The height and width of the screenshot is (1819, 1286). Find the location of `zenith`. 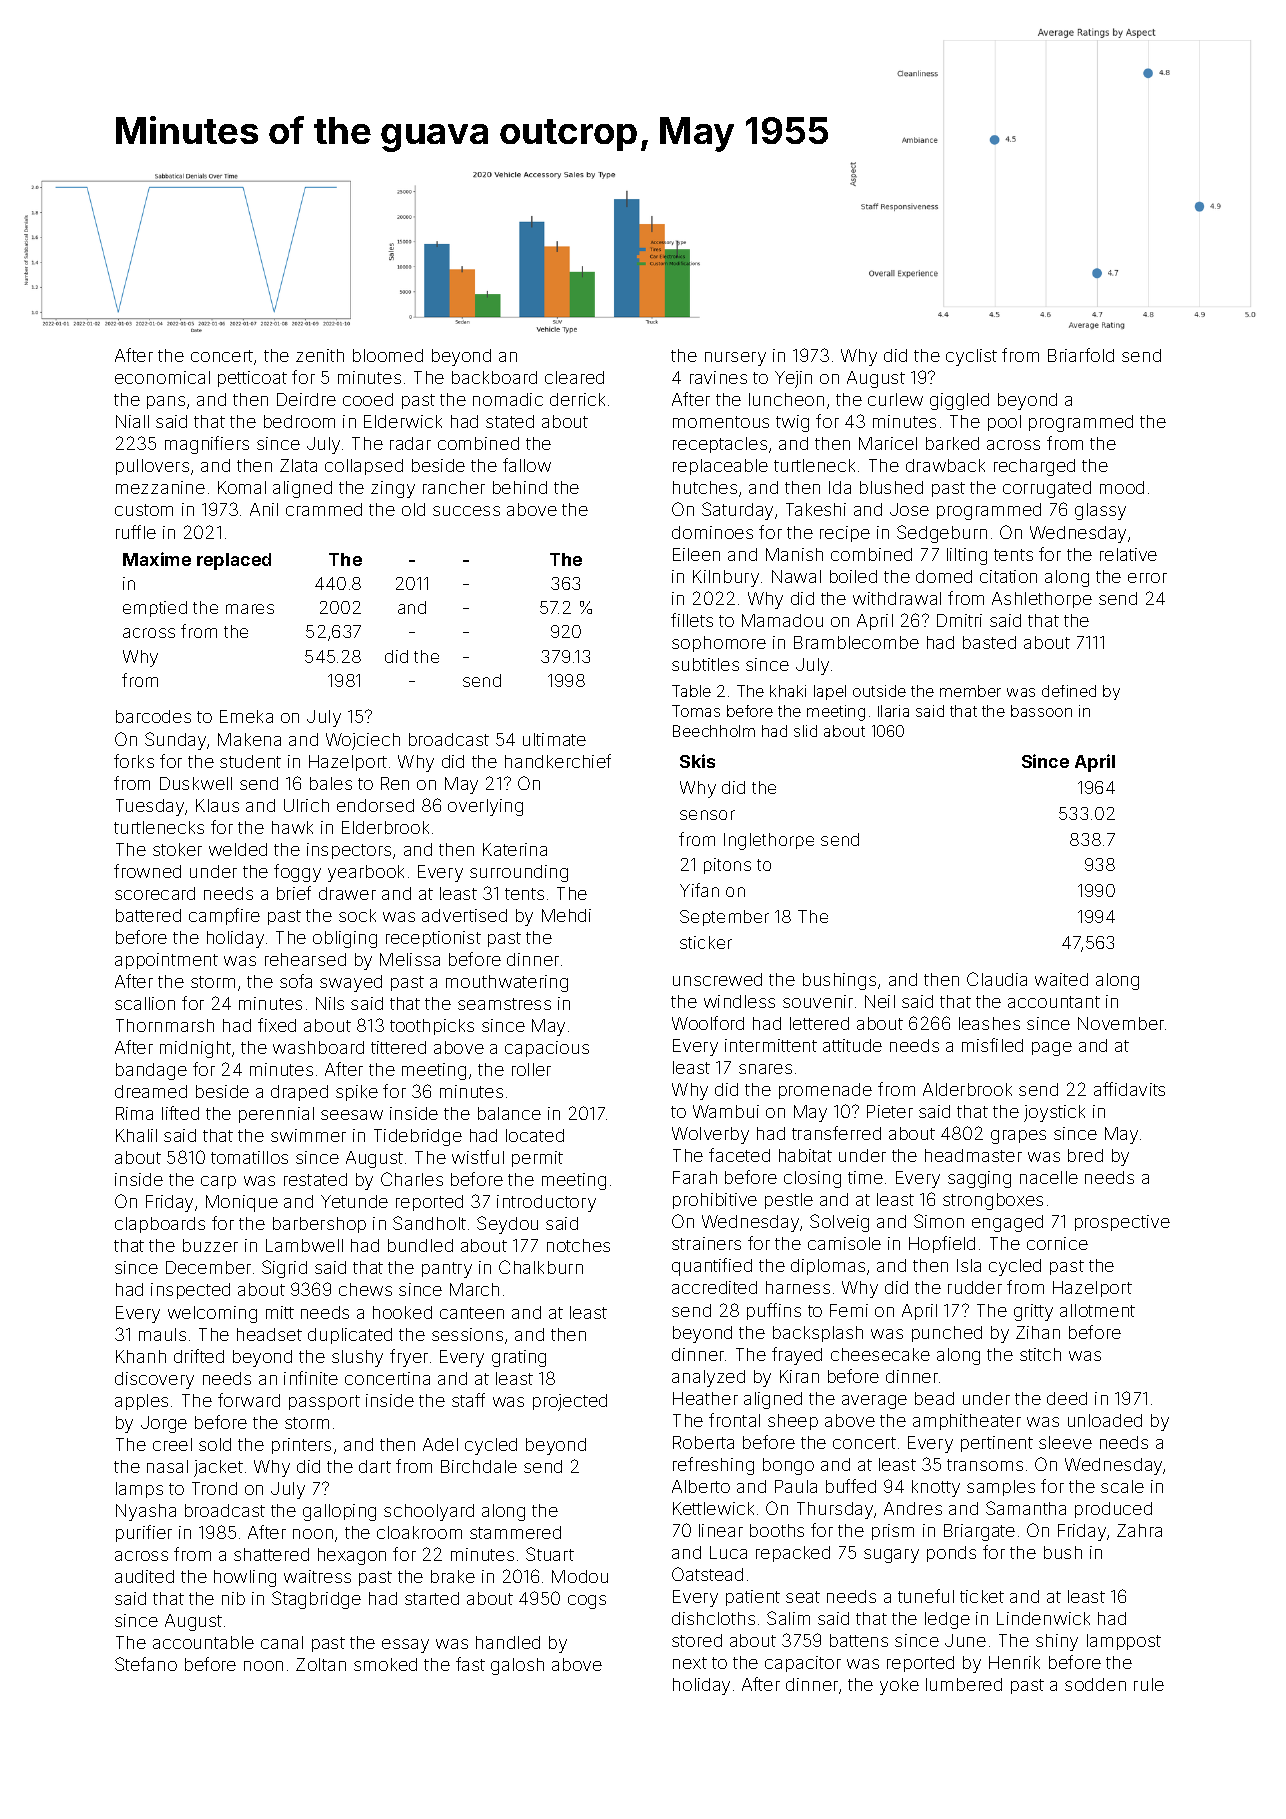

zenith is located at coordinates (320, 355).
